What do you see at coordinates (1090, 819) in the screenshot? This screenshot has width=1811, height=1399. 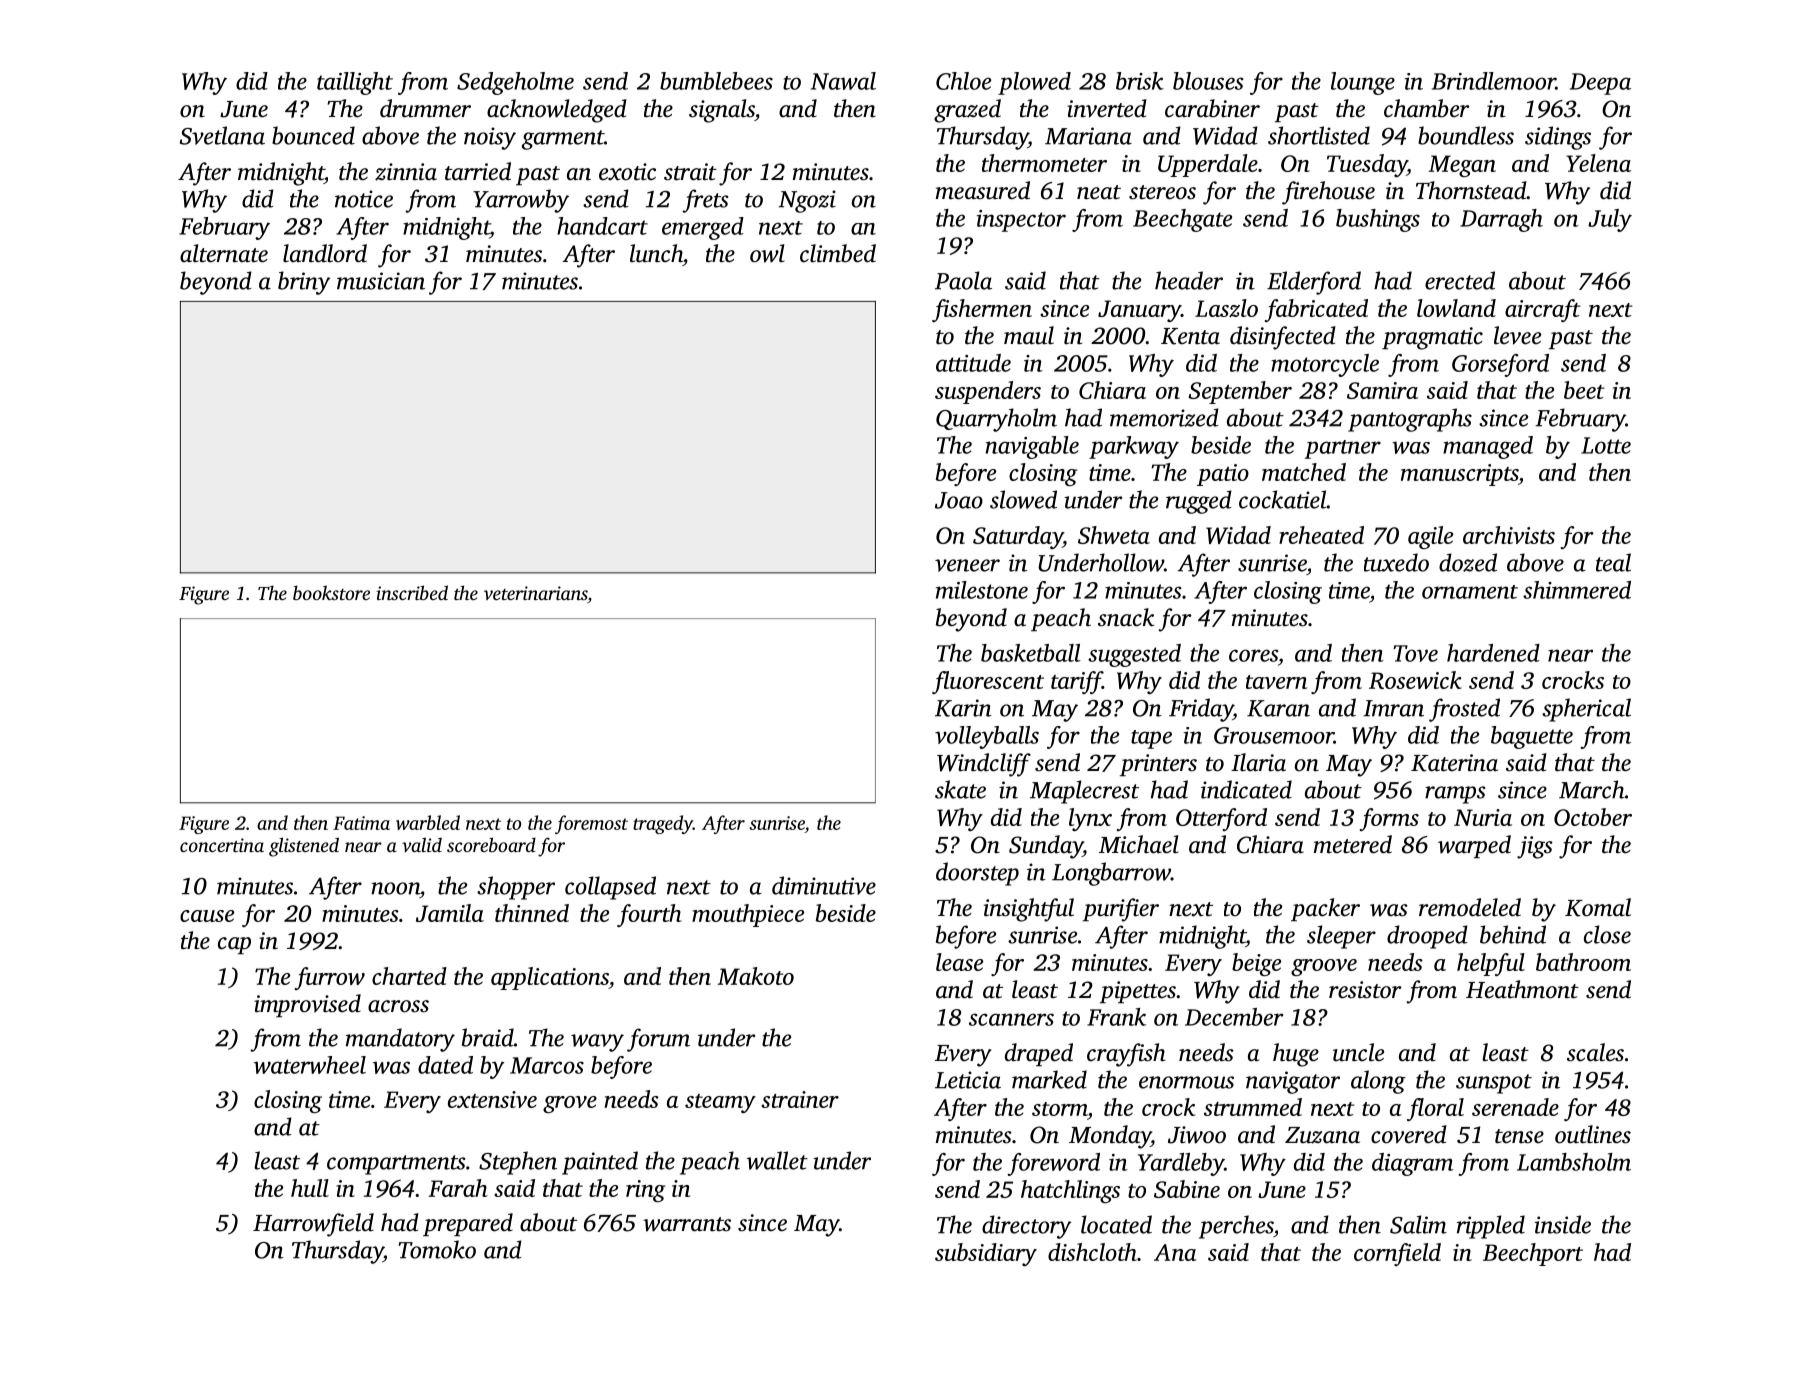 I see `lynx` at bounding box center [1090, 819].
